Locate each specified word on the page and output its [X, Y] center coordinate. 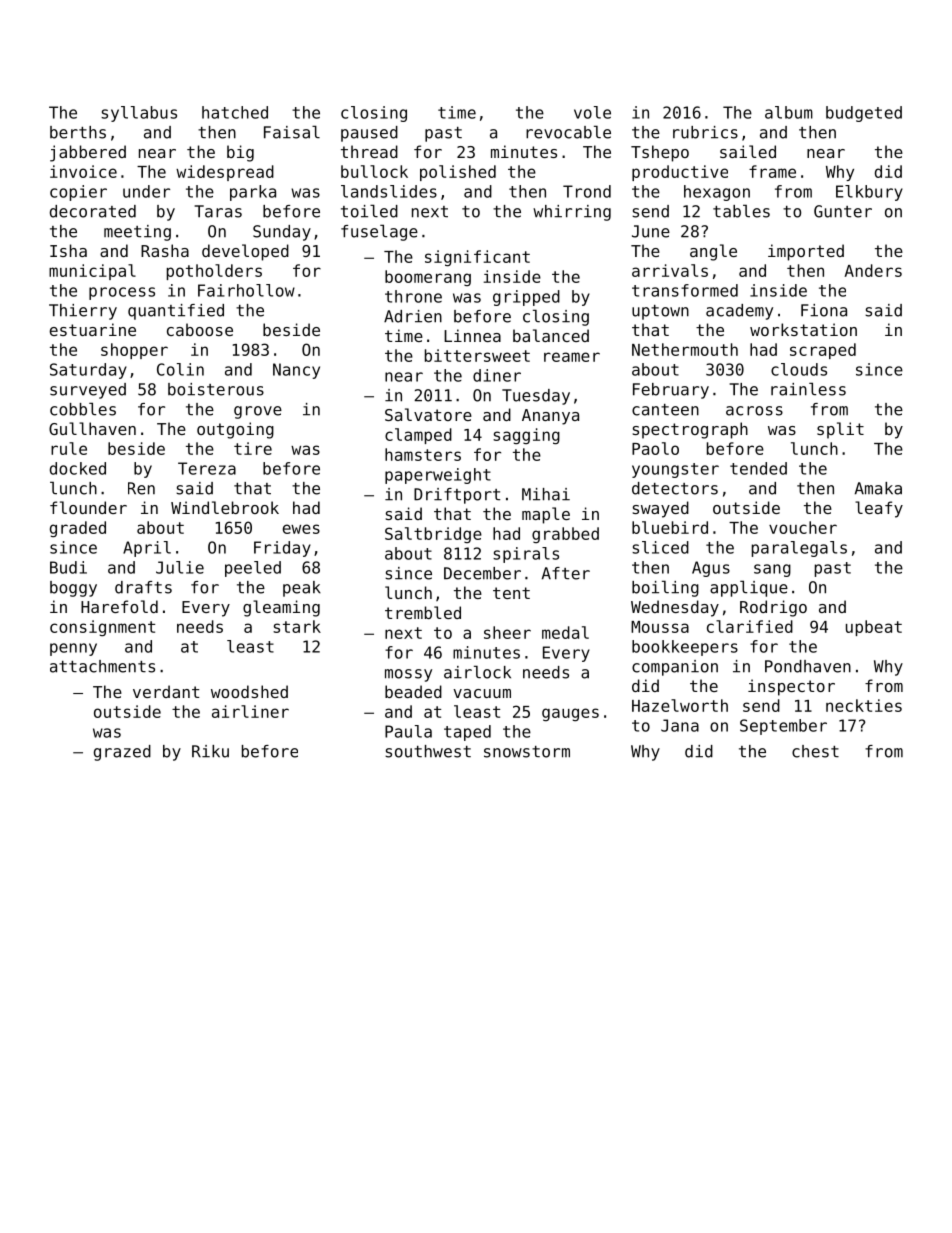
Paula [408, 731]
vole [592, 112]
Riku [210, 751]
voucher [803, 527]
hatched [235, 112]
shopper [134, 351]
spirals [526, 555]
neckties [864, 705]
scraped [823, 351]
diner [497, 375]
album [789, 112]
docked [78, 468]
